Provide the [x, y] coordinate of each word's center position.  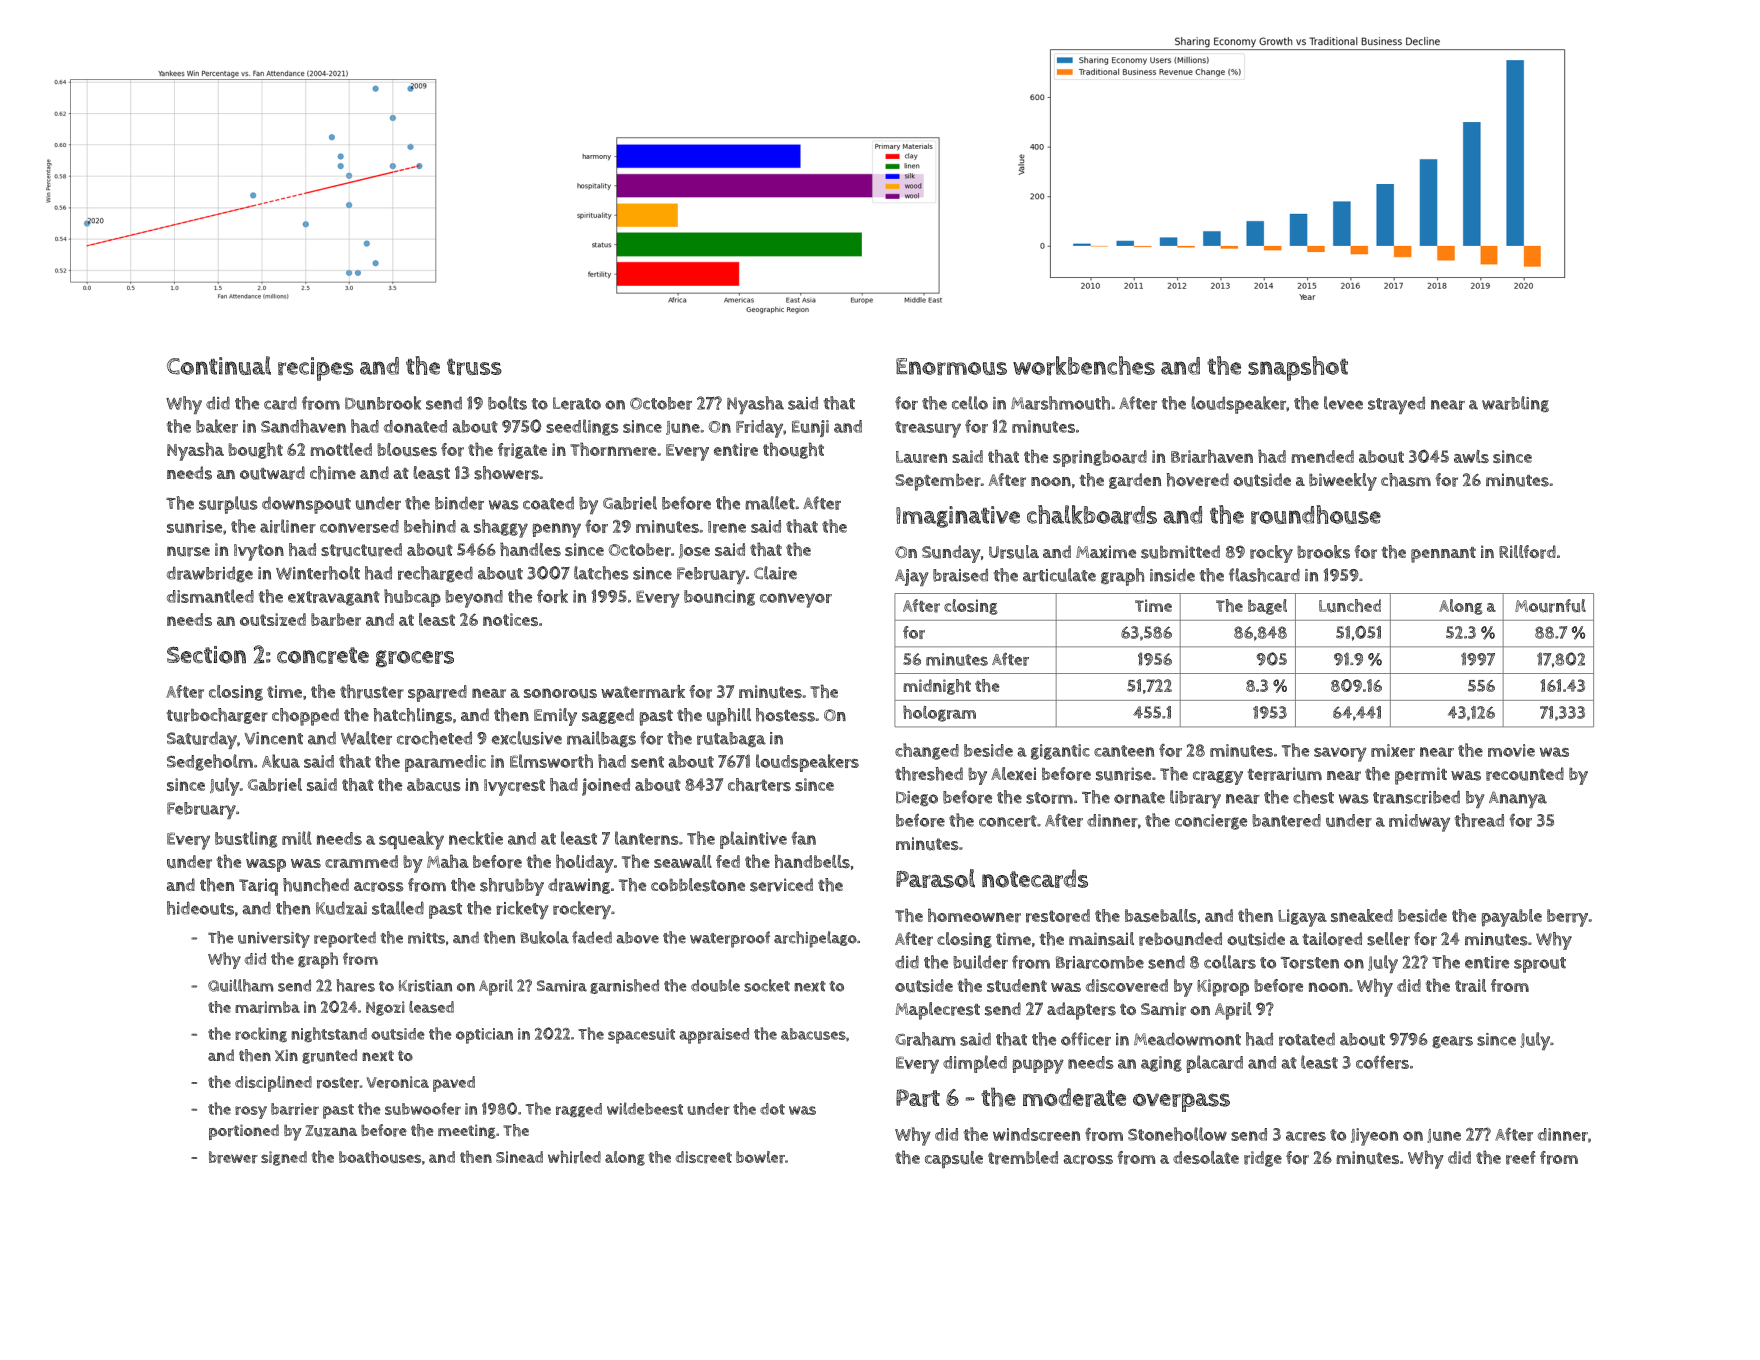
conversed [359, 526]
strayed [1396, 405]
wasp [266, 865]
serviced [781, 885]
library [1195, 799]
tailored [1332, 939]
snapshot [1298, 368]
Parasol [935, 878]
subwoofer [423, 1109]
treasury [928, 429]
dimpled [975, 1064]
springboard [1100, 458]
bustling [246, 839]
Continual [219, 365]
